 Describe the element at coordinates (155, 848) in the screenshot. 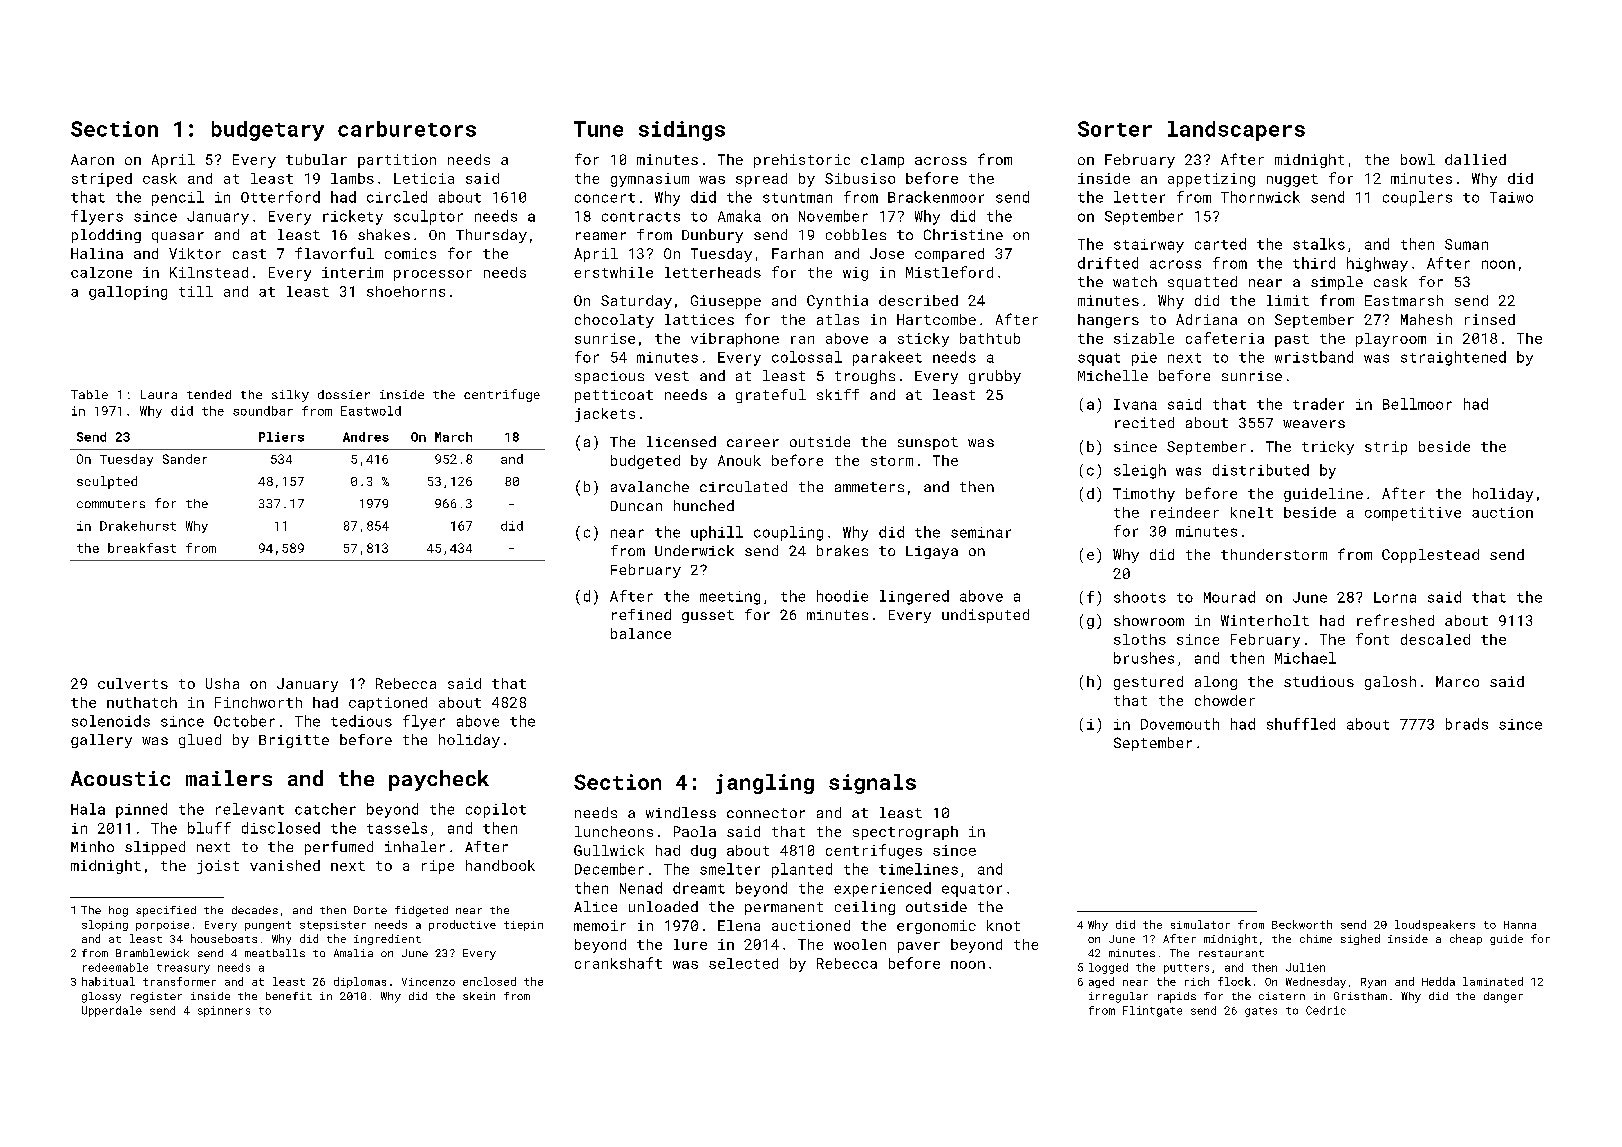

I see `slipped` at that location.
